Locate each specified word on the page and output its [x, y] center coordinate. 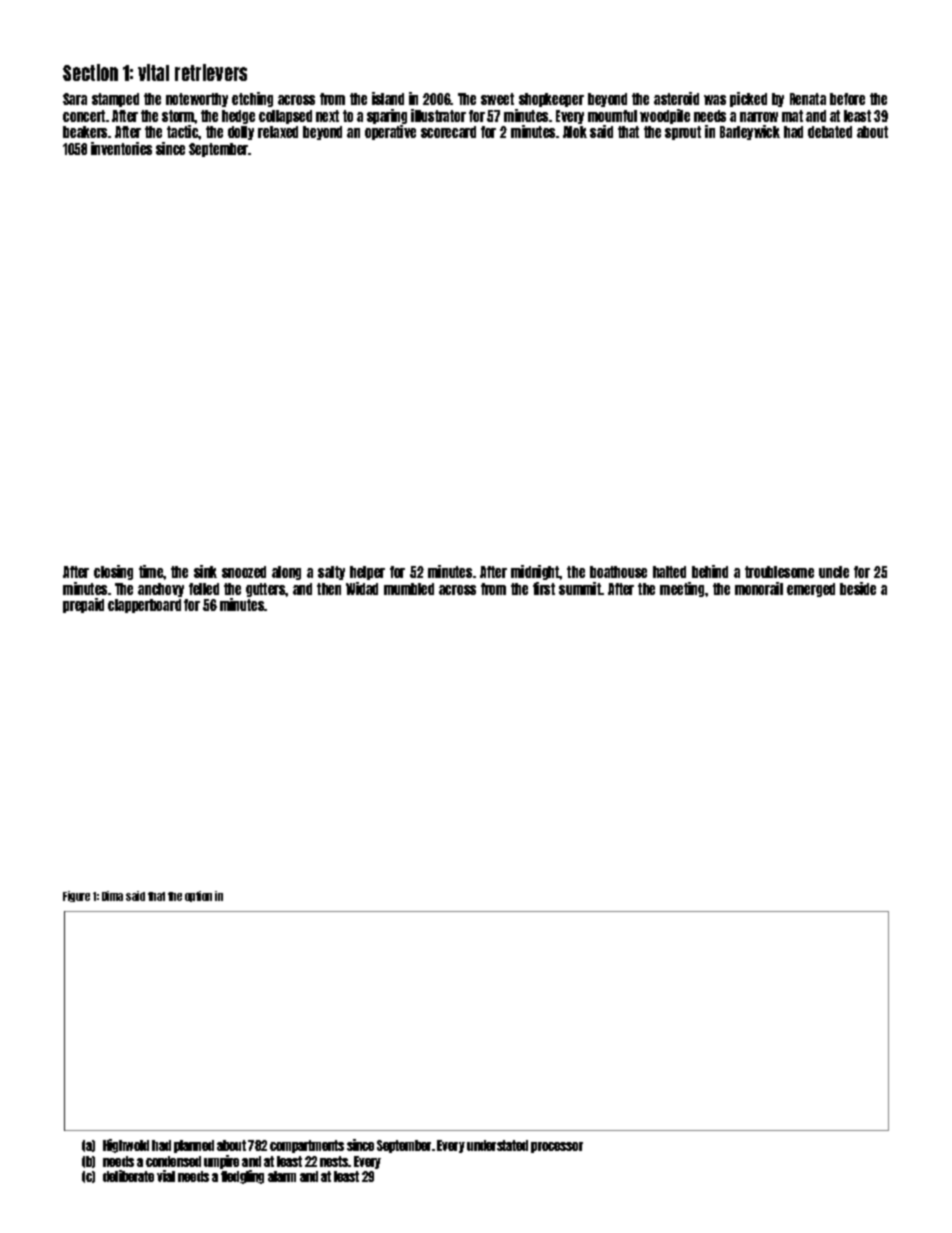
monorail [759, 588]
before [847, 99]
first [544, 588]
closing [113, 572]
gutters [266, 590]
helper [367, 573]
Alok [575, 132]
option [198, 896]
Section [90, 72]
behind [710, 571]
